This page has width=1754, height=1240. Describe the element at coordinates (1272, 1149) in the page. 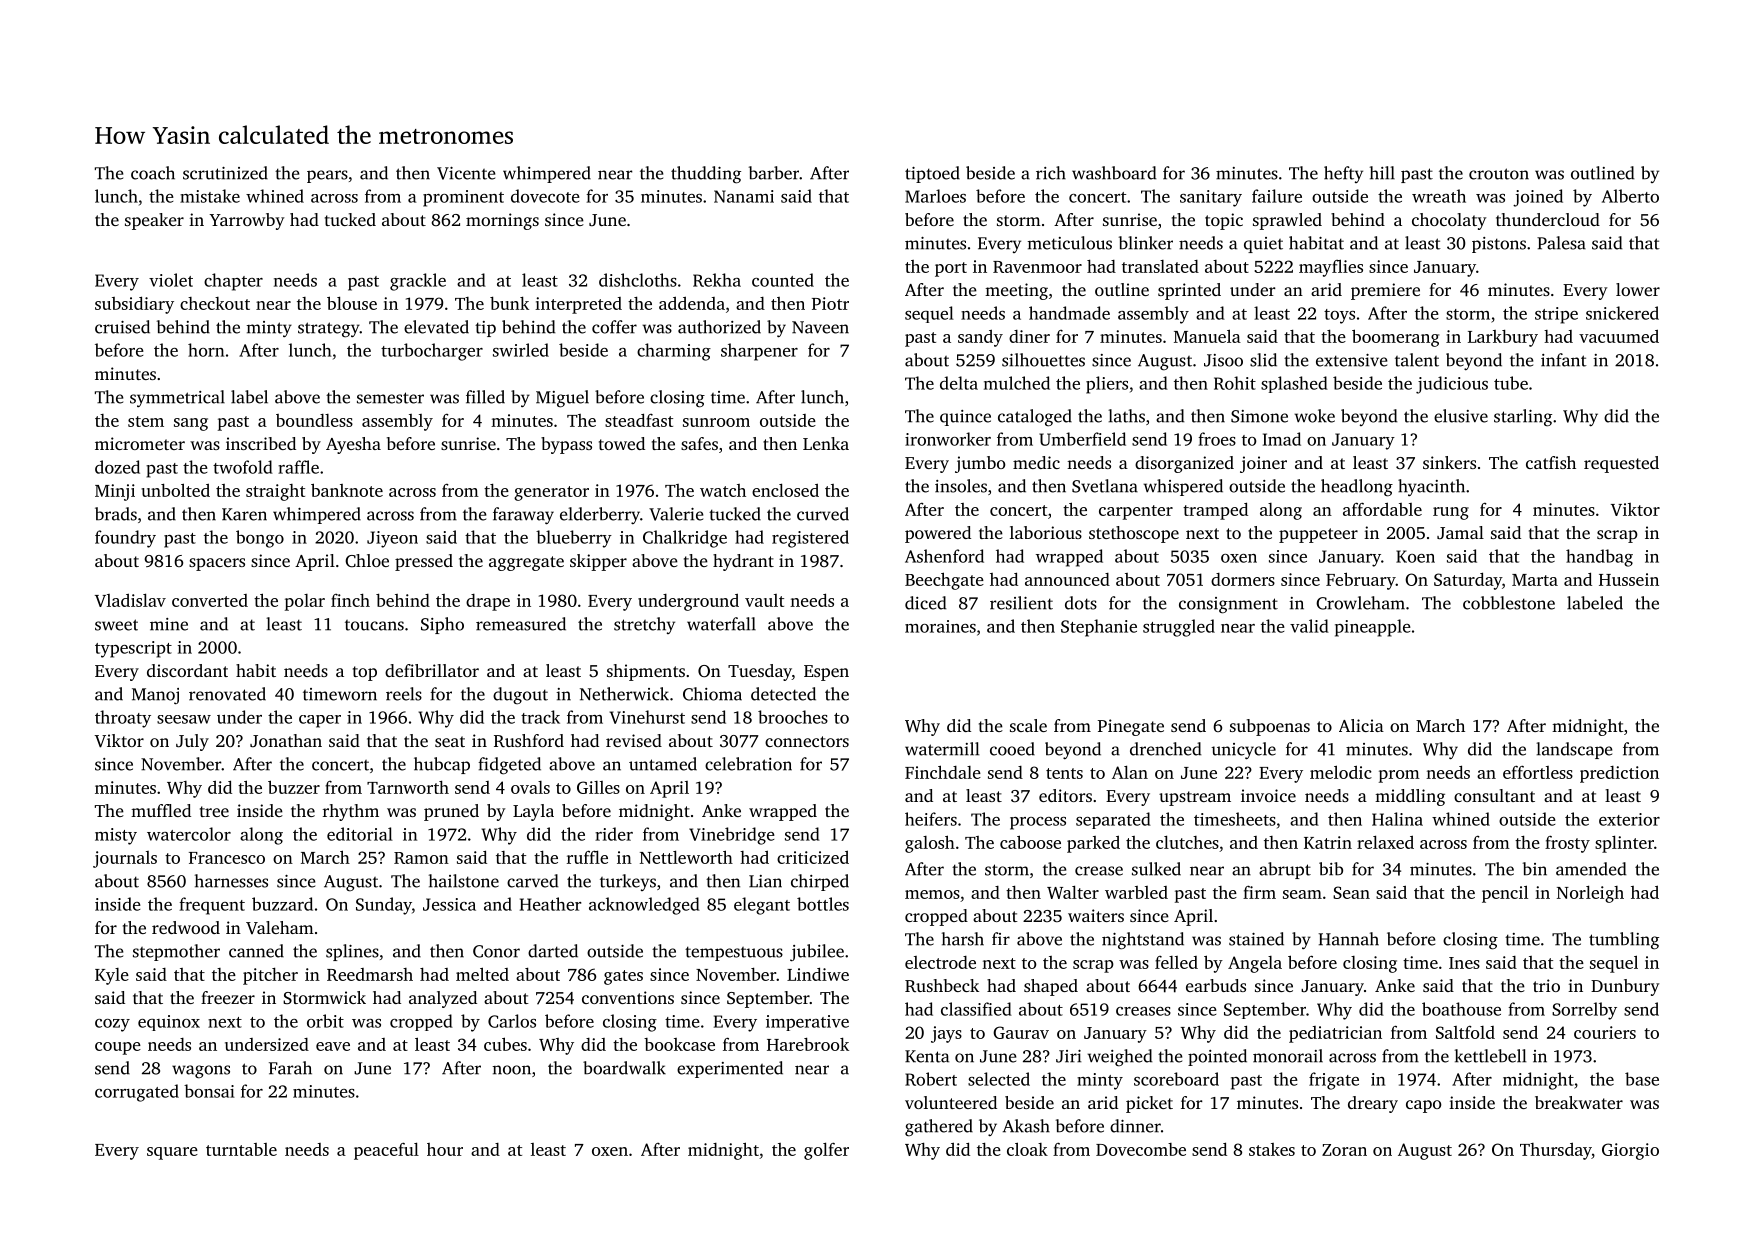

I see `stakes` at that location.
